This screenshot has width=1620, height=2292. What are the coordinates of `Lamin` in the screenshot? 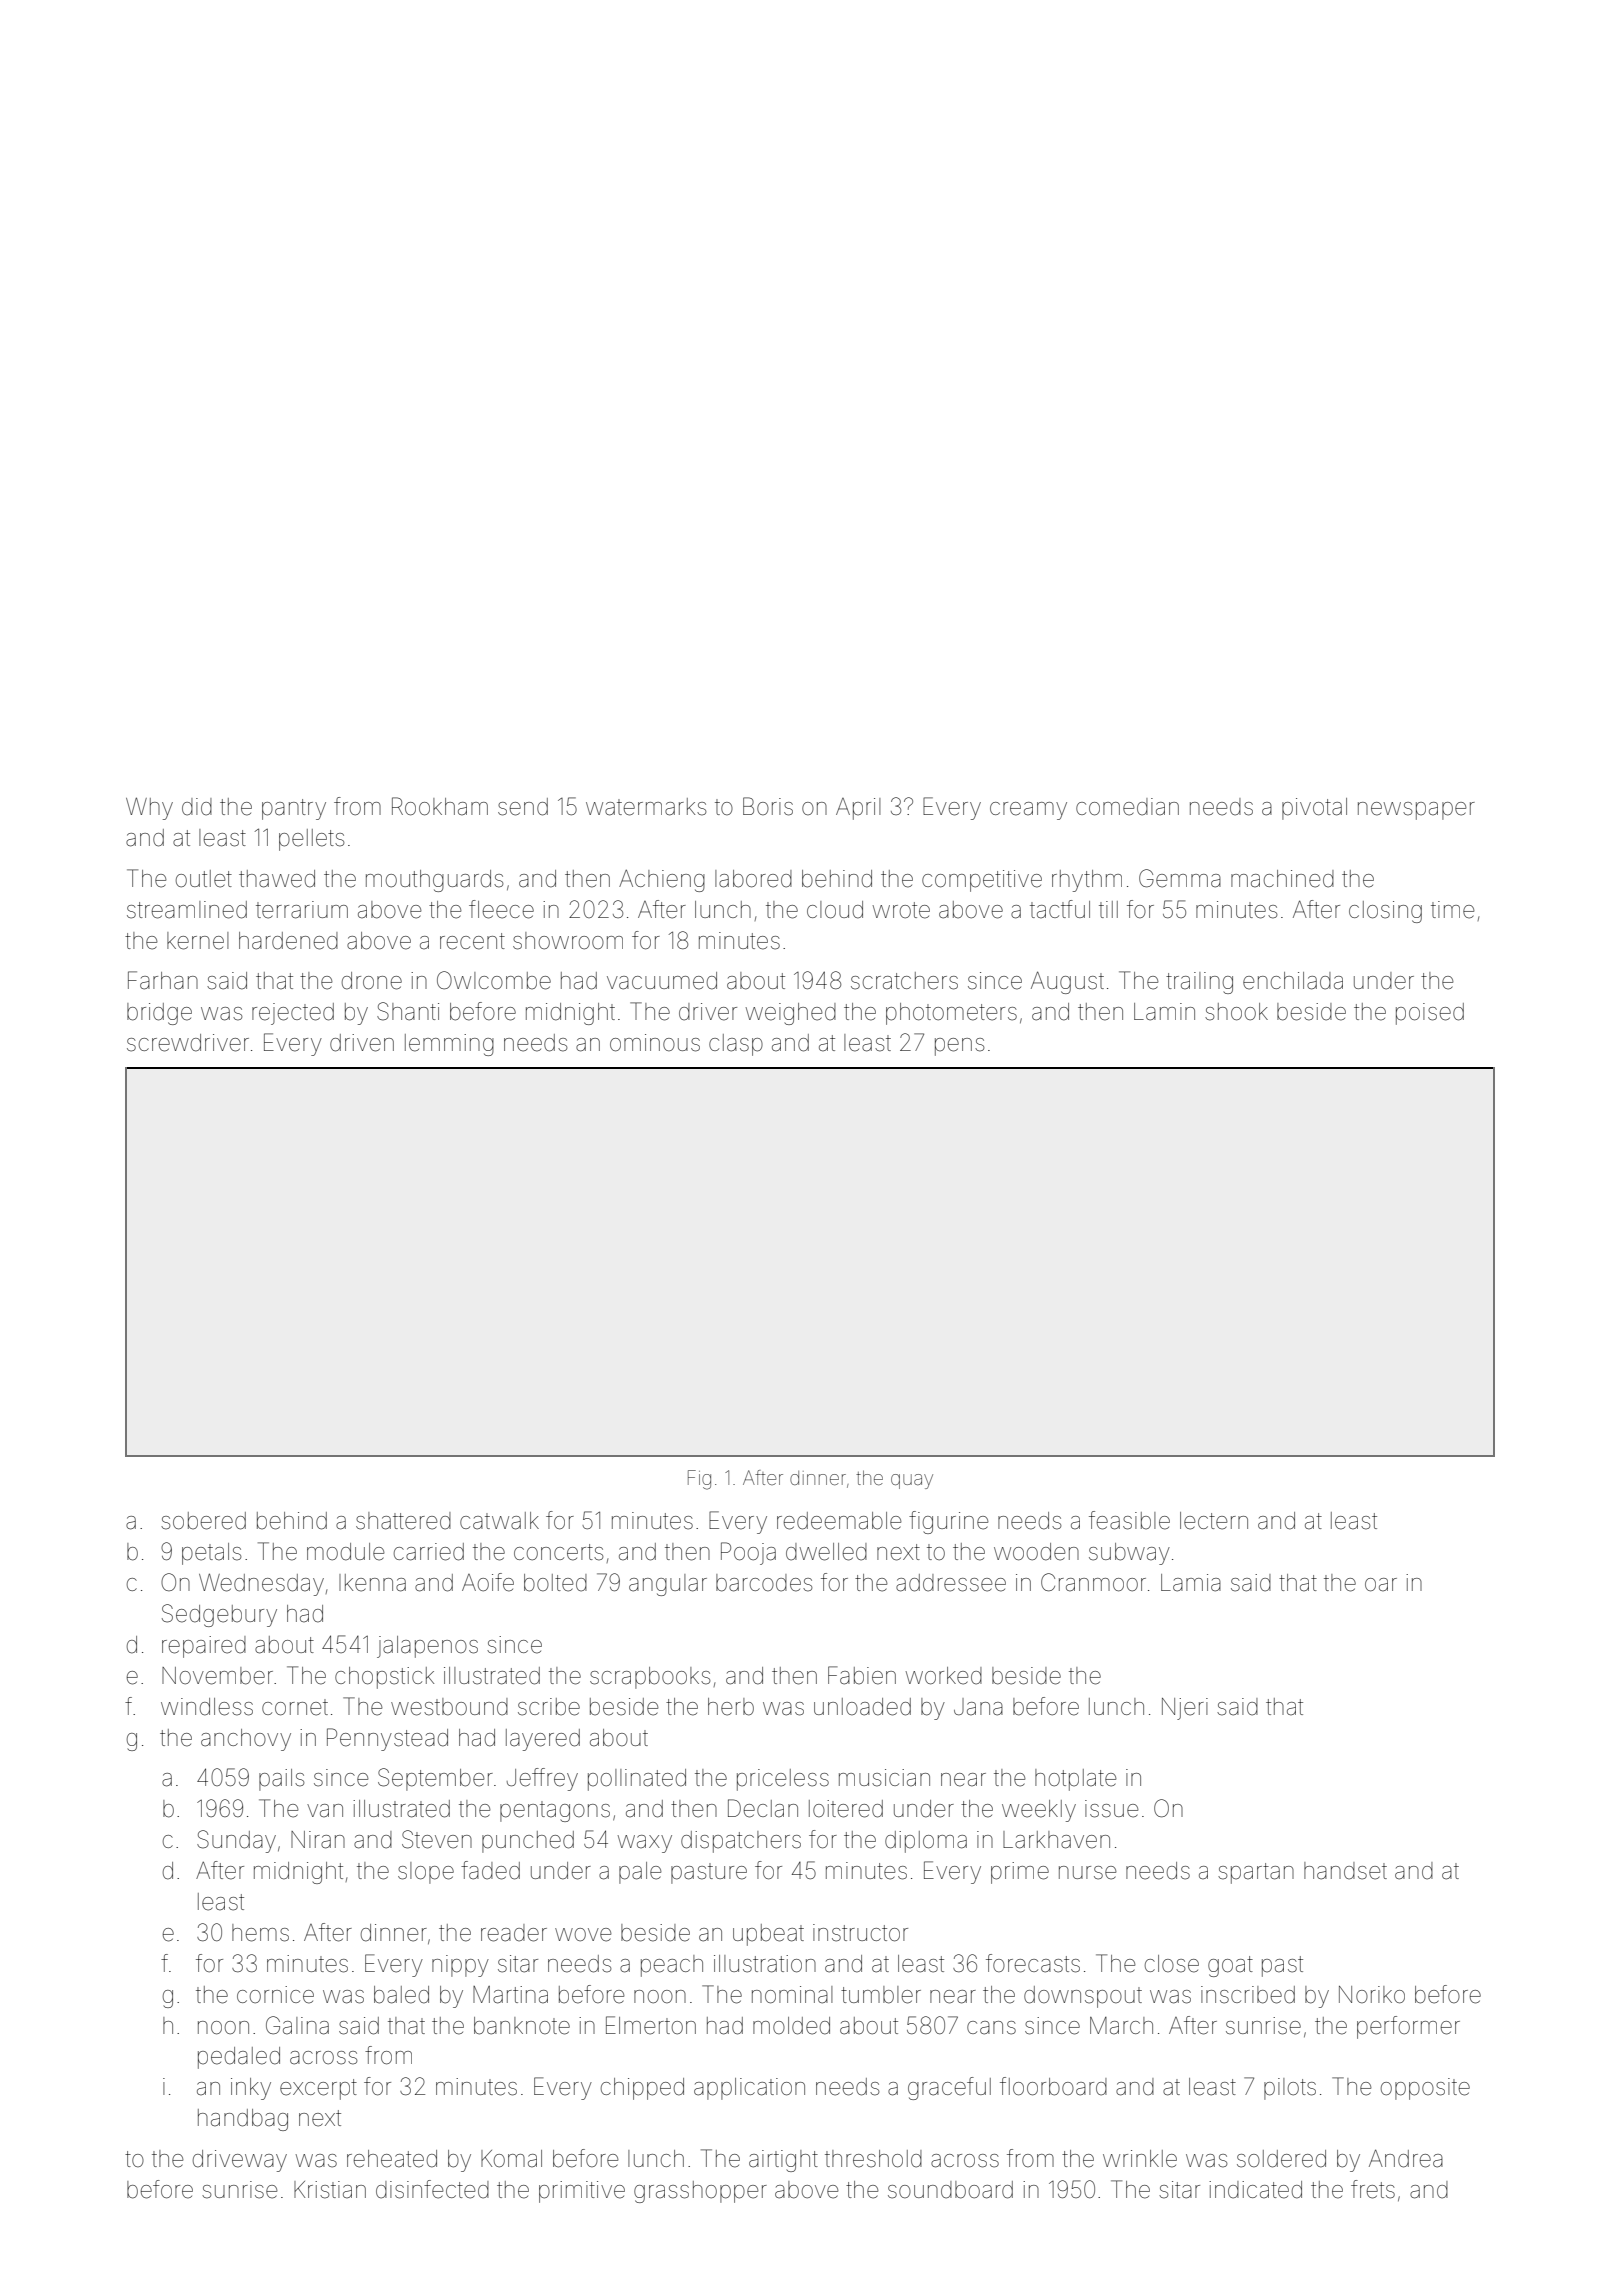 It's located at (1164, 1012).
